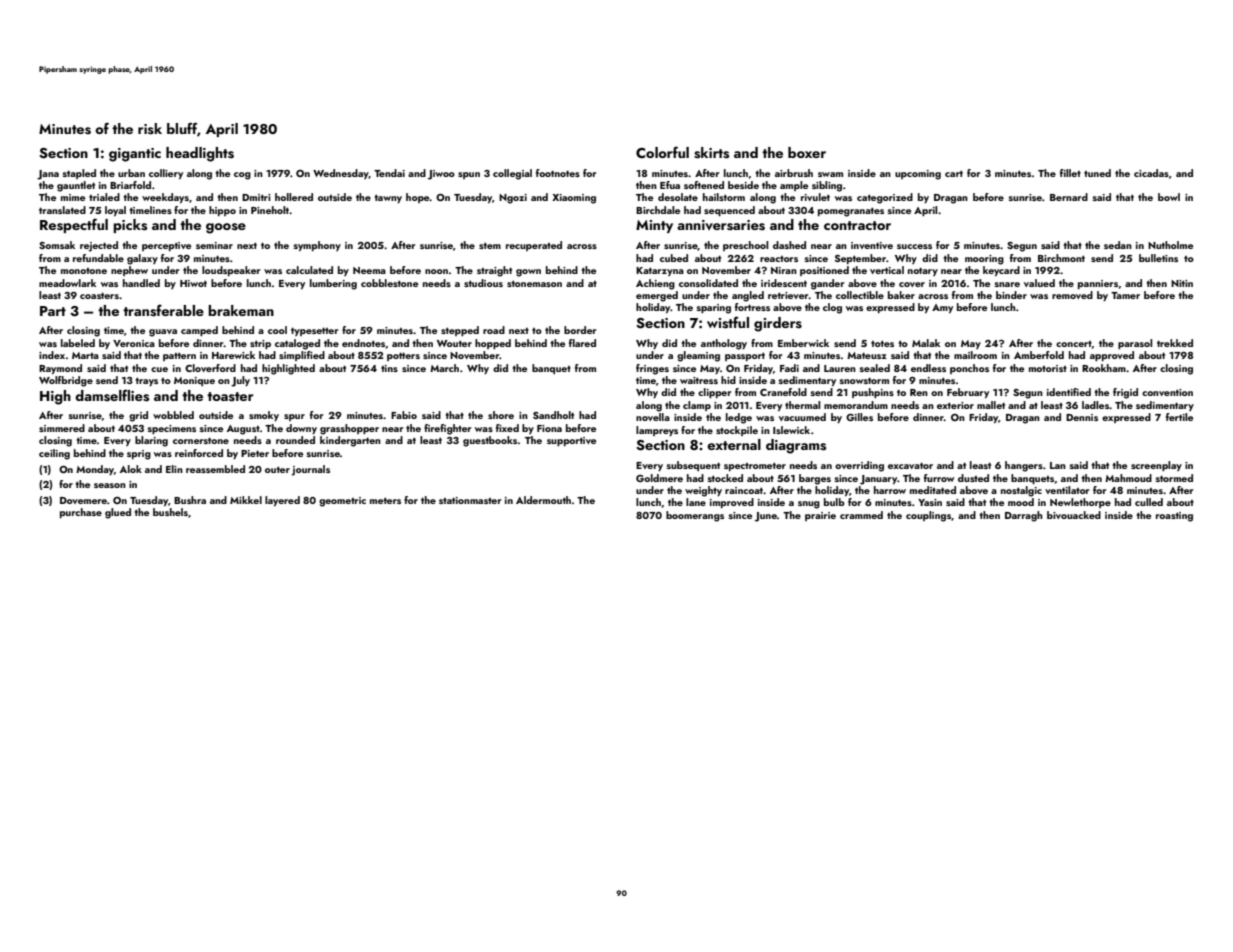 The image size is (1233, 952). I want to click on camped, so click(199, 331).
